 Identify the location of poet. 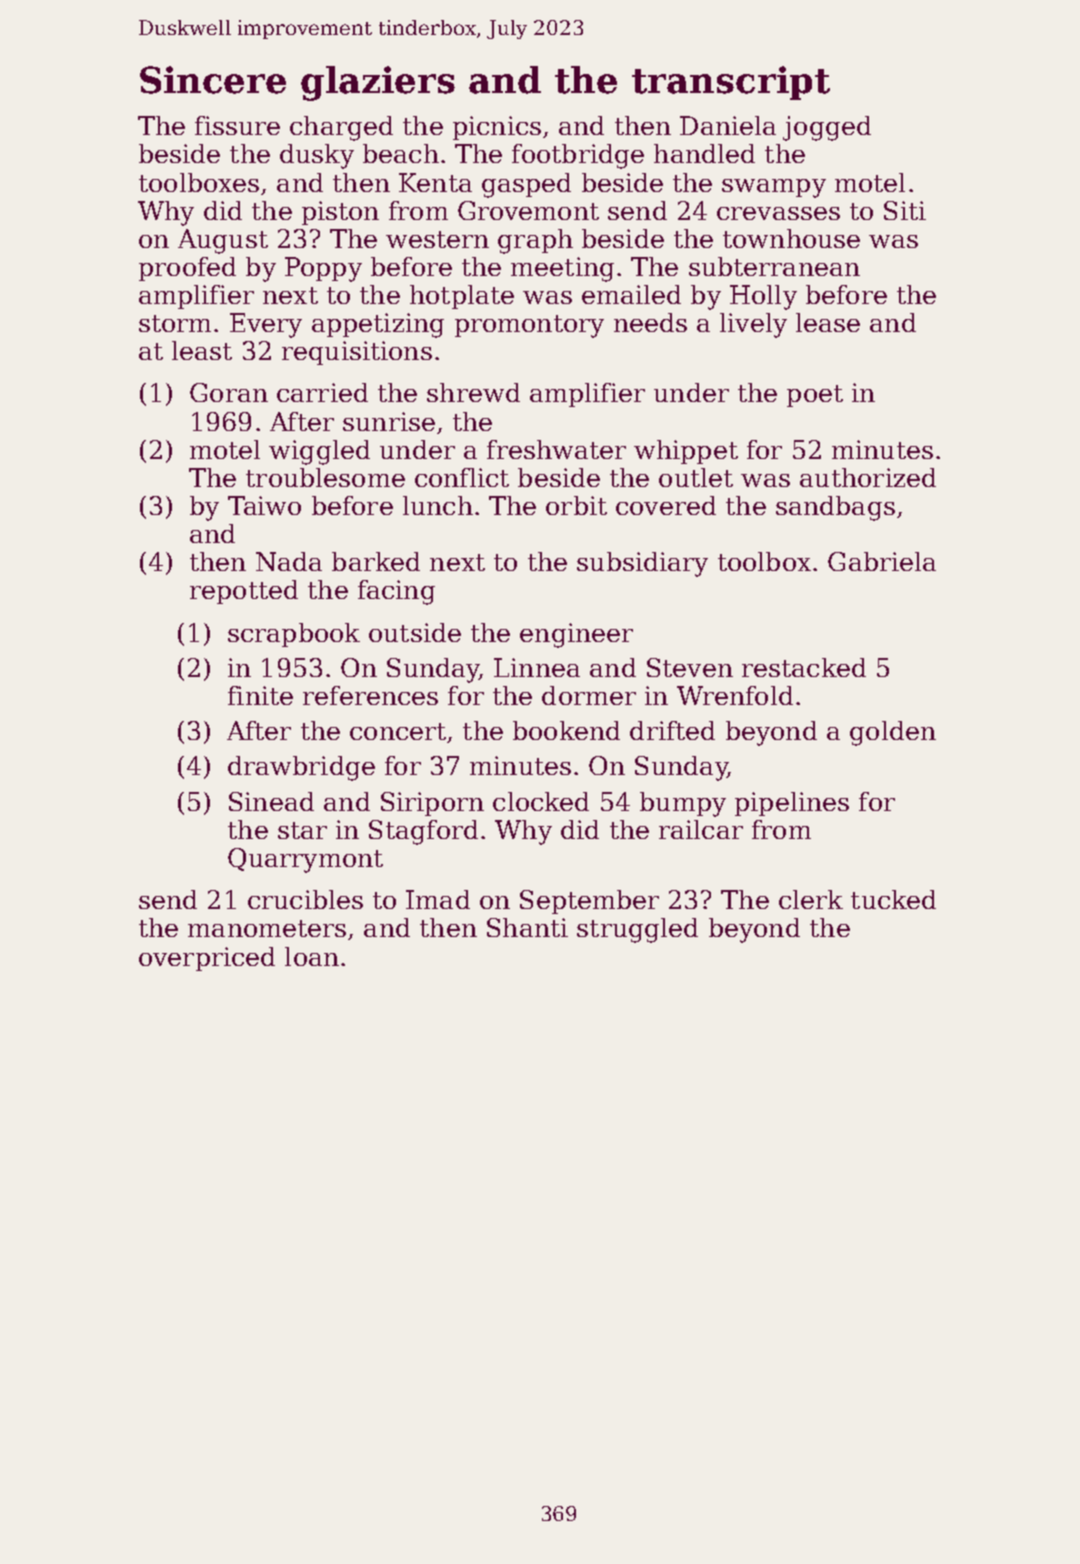
(815, 396).
